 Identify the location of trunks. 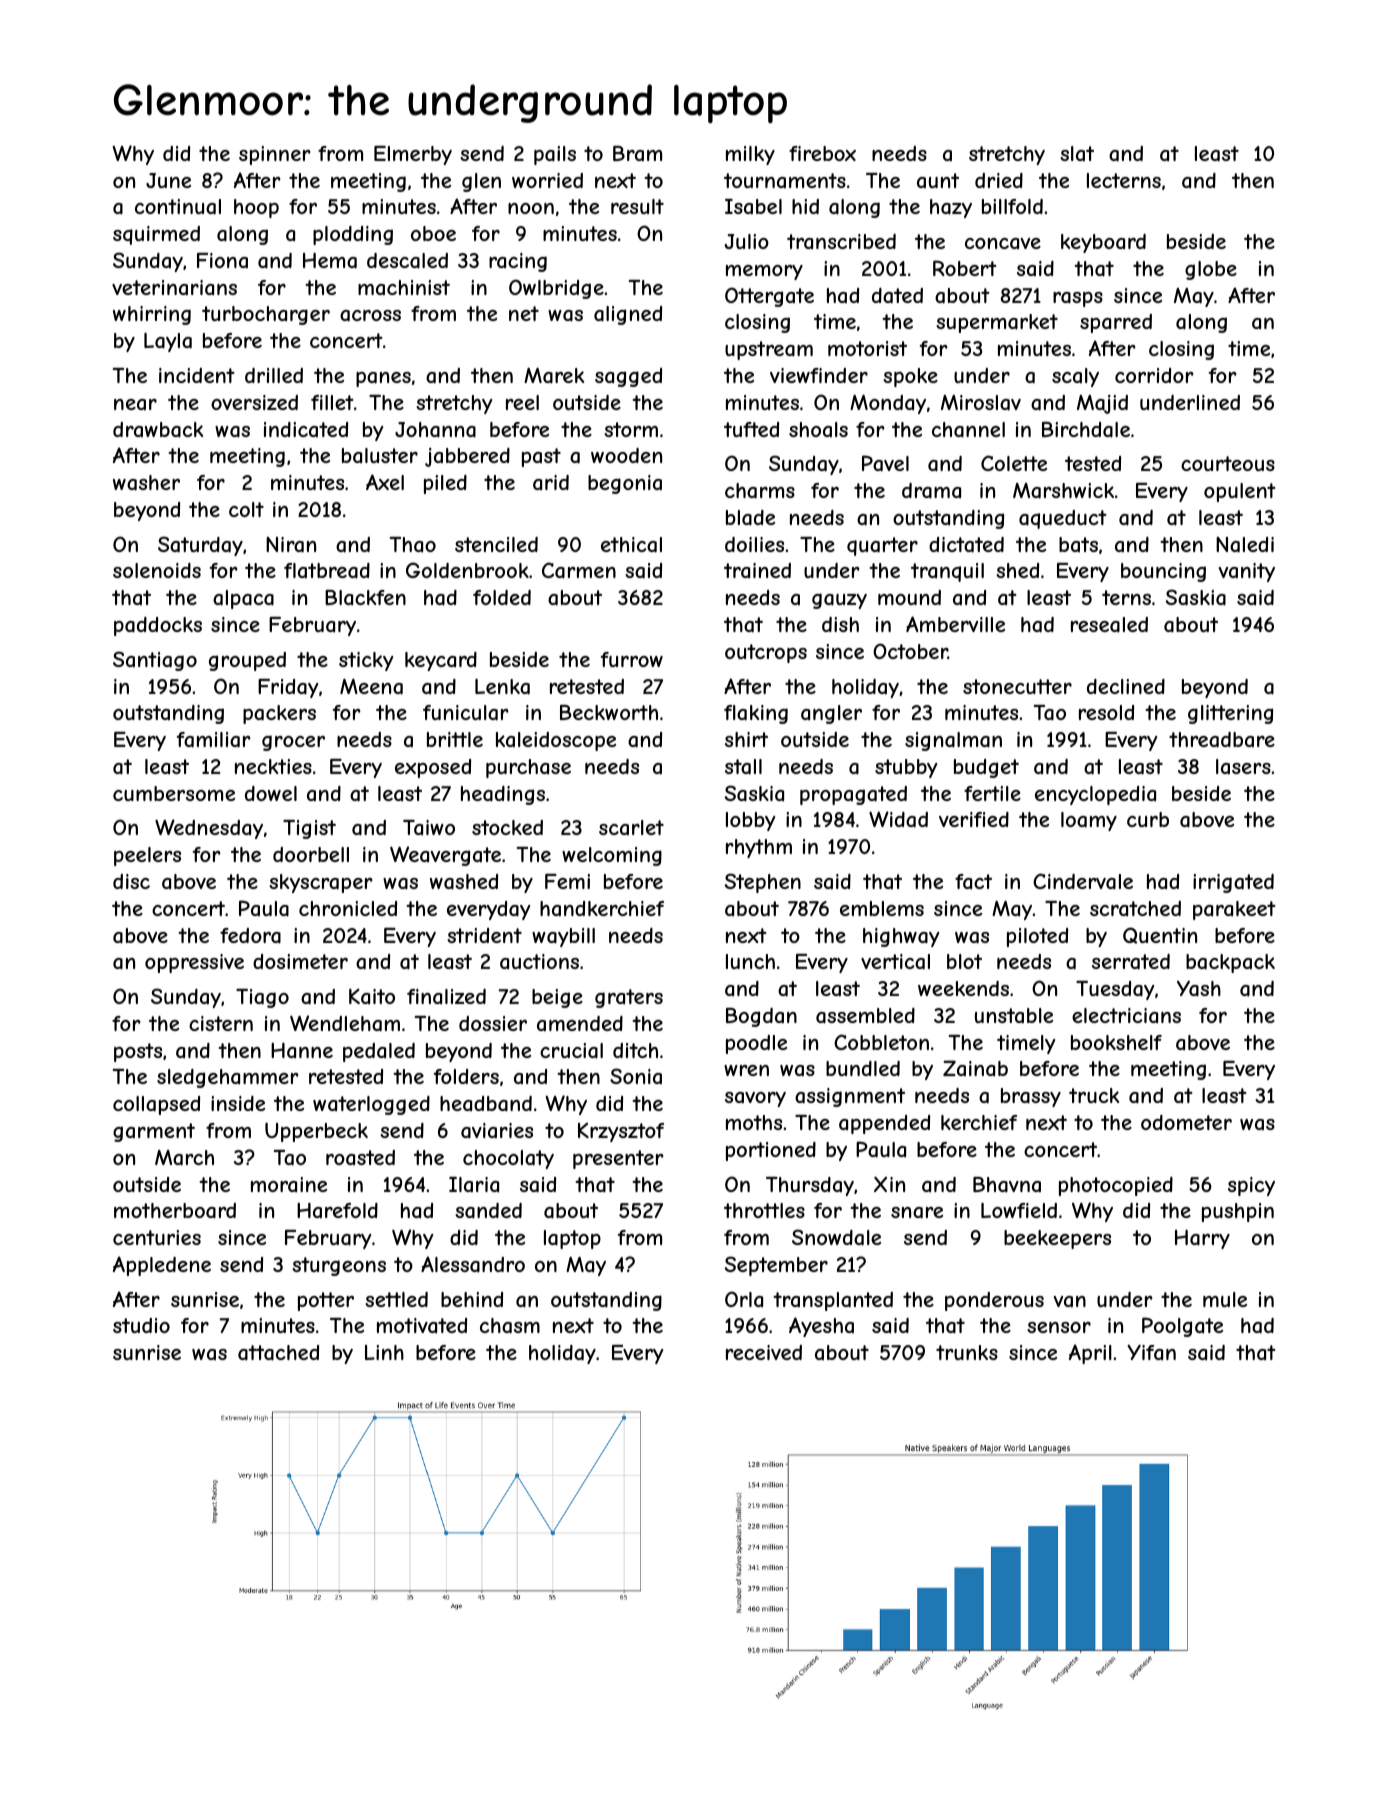
(967, 1352).
